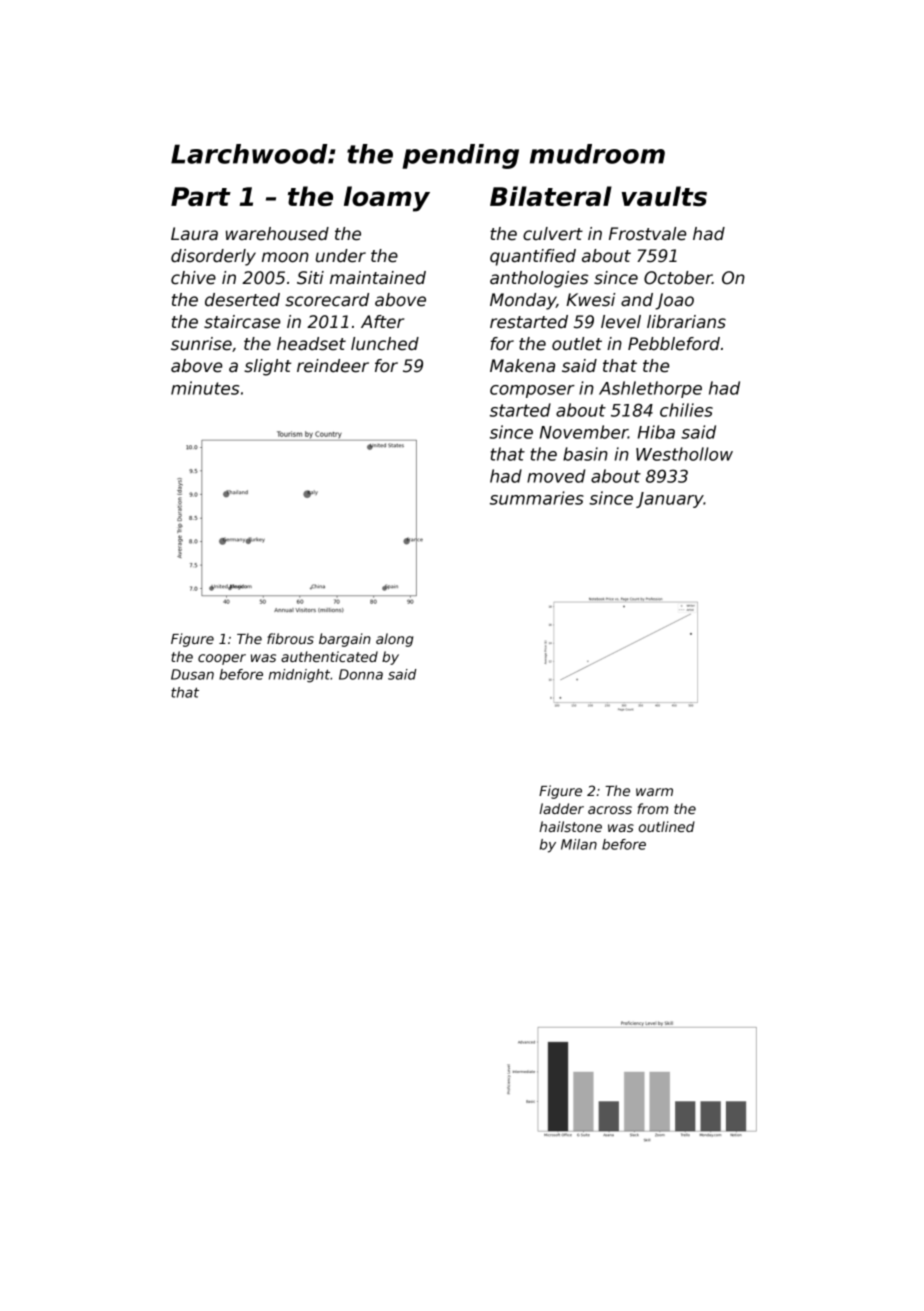 The width and height of the image is (924, 1311). I want to click on Kwesi, so click(590, 300).
